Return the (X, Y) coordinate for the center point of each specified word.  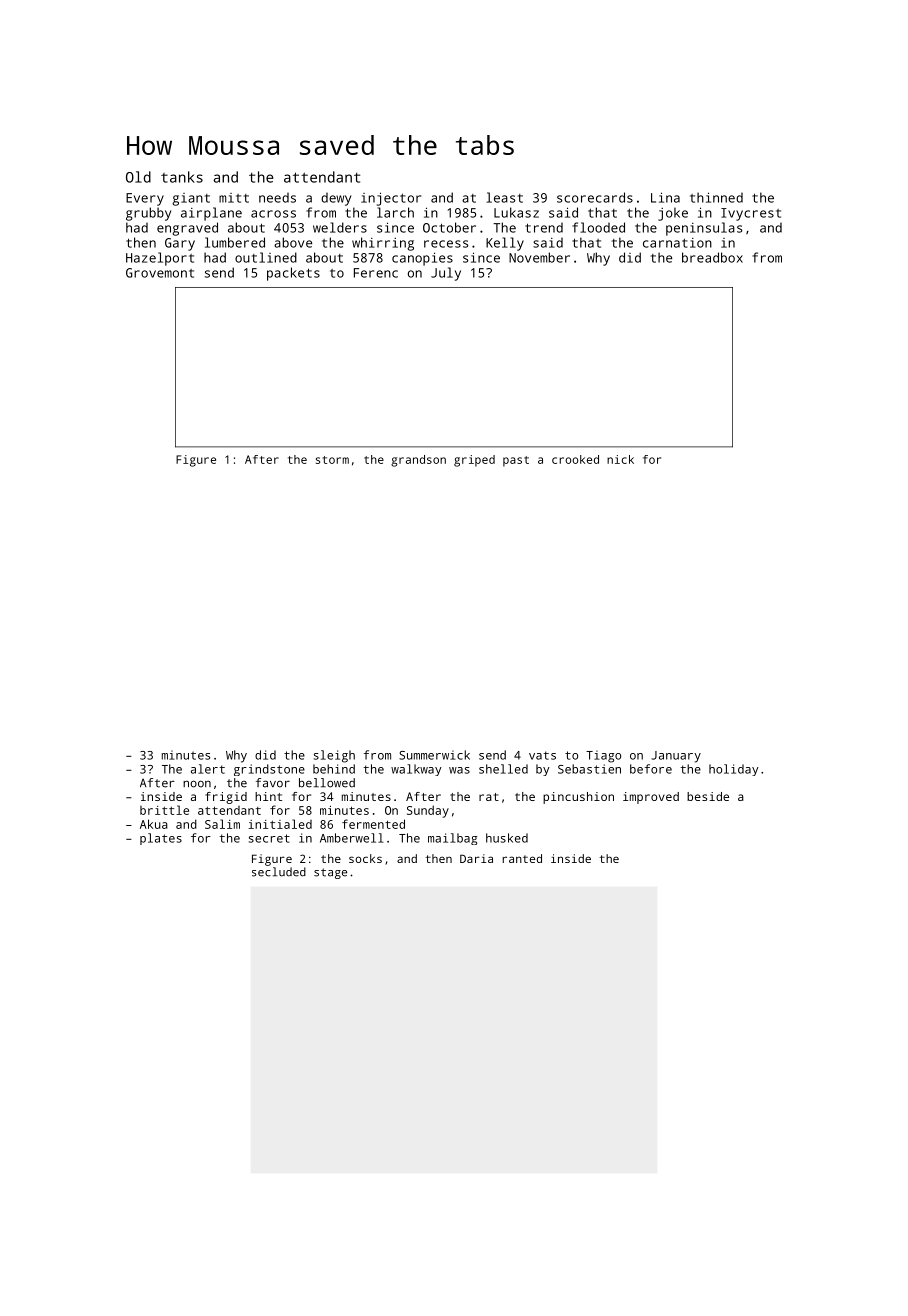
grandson (418, 461)
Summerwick (434, 755)
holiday (734, 770)
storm (332, 460)
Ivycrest (751, 214)
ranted (522, 858)
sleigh (334, 756)
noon (197, 784)
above (293, 242)
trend (544, 227)
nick (620, 459)
